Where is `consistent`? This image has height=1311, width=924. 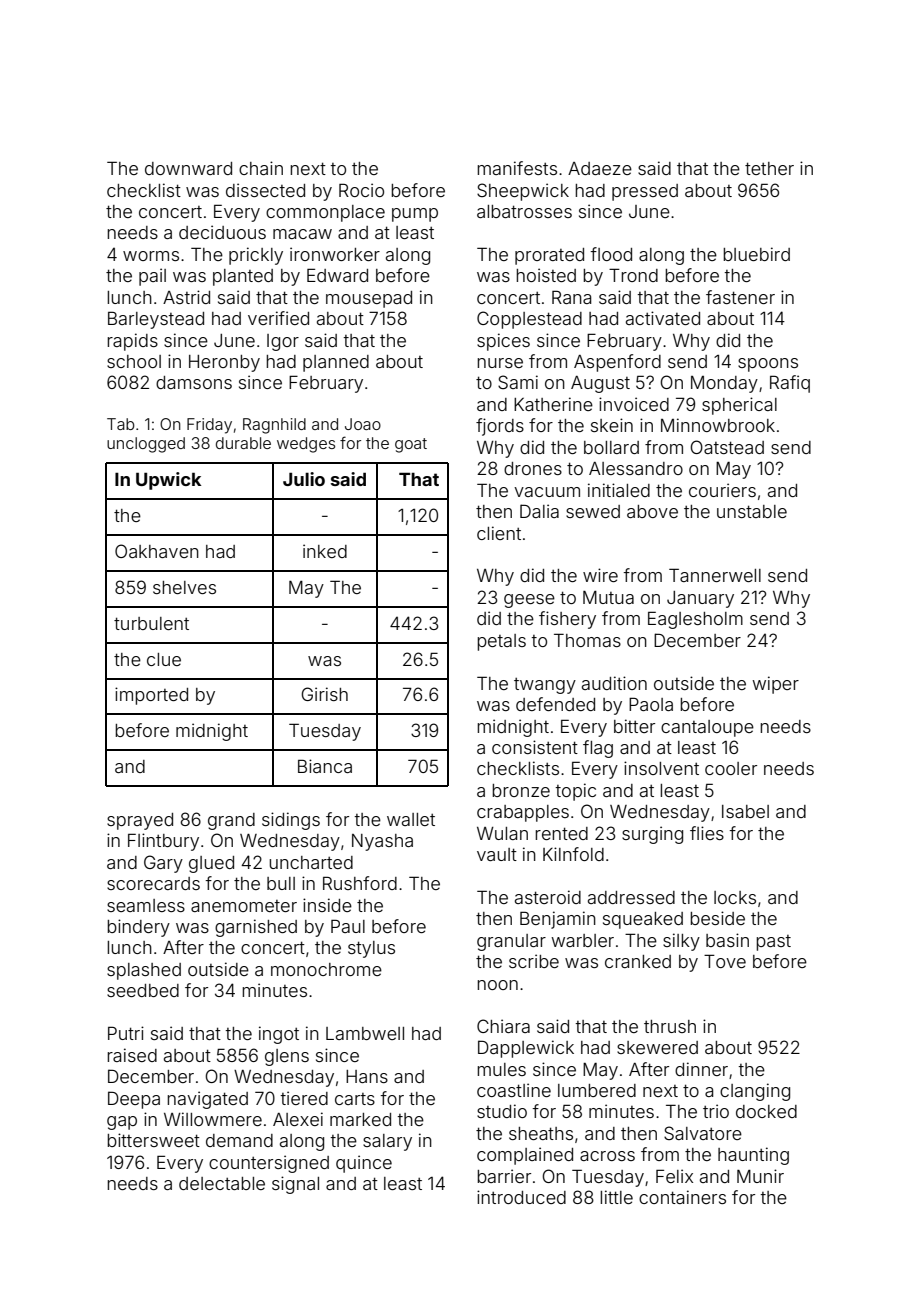 consistent is located at coordinates (535, 747).
